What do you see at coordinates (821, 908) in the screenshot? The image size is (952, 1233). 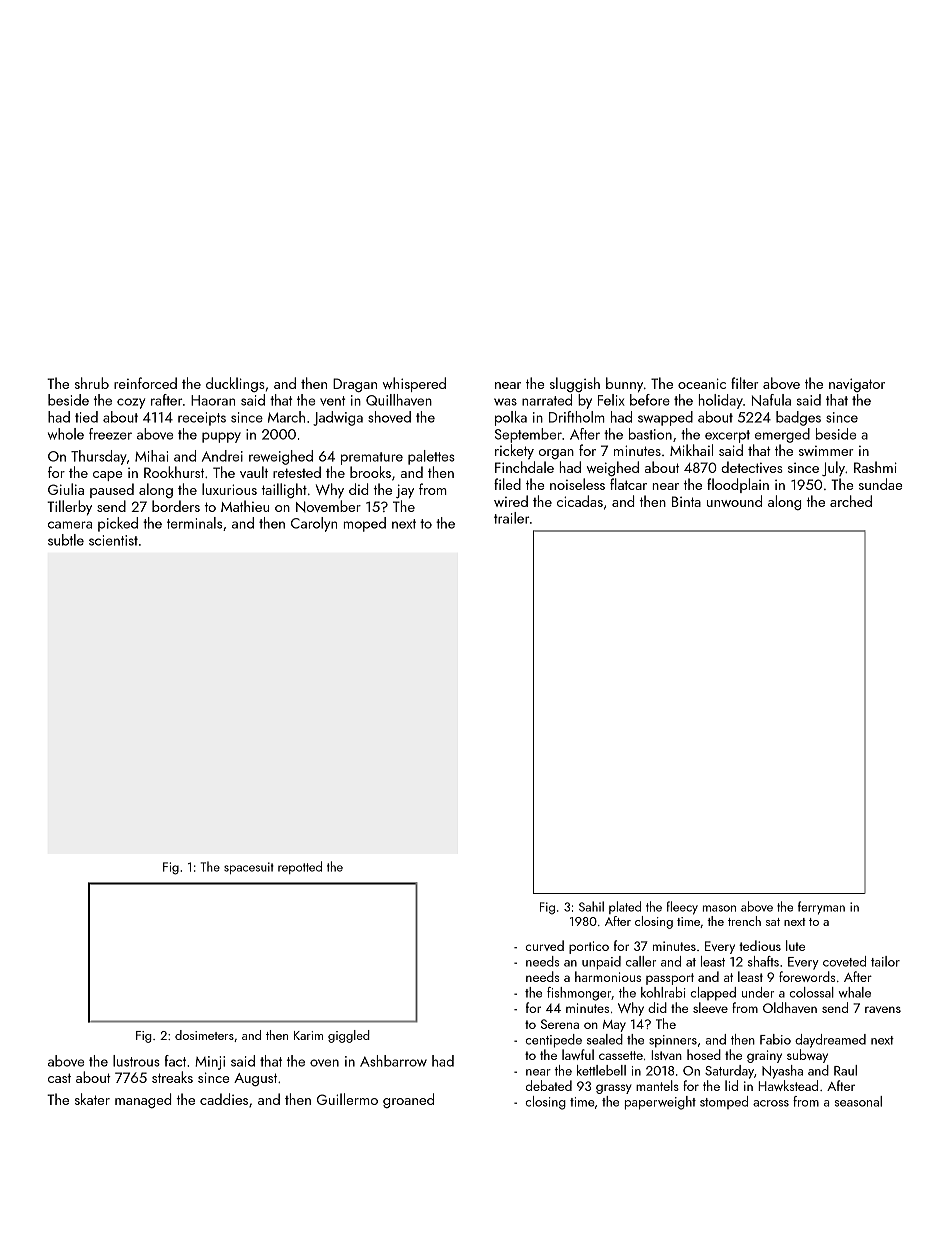 I see `ferryman` at bounding box center [821, 908].
